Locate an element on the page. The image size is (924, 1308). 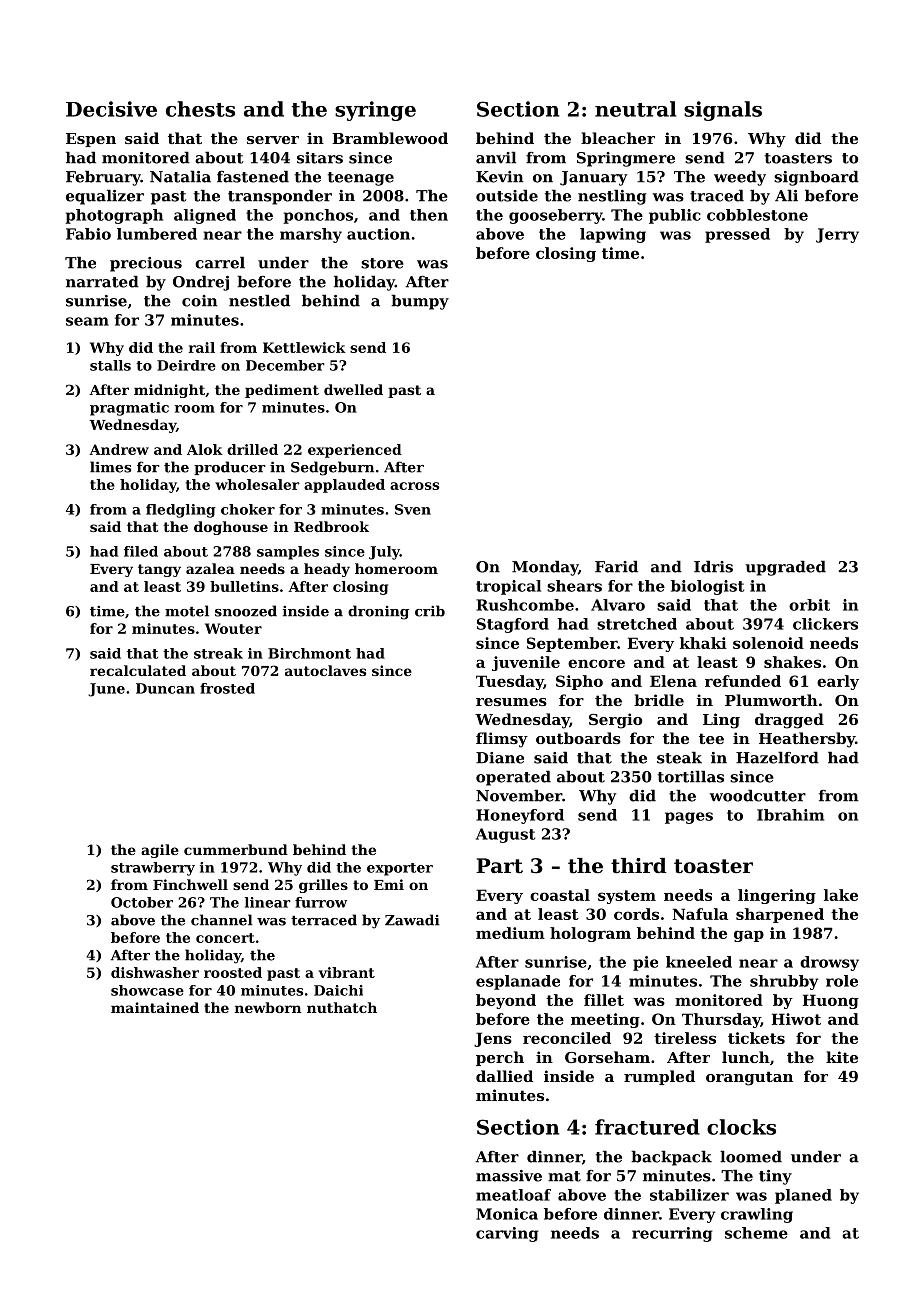
maintained is located at coordinates (155, 1007).
